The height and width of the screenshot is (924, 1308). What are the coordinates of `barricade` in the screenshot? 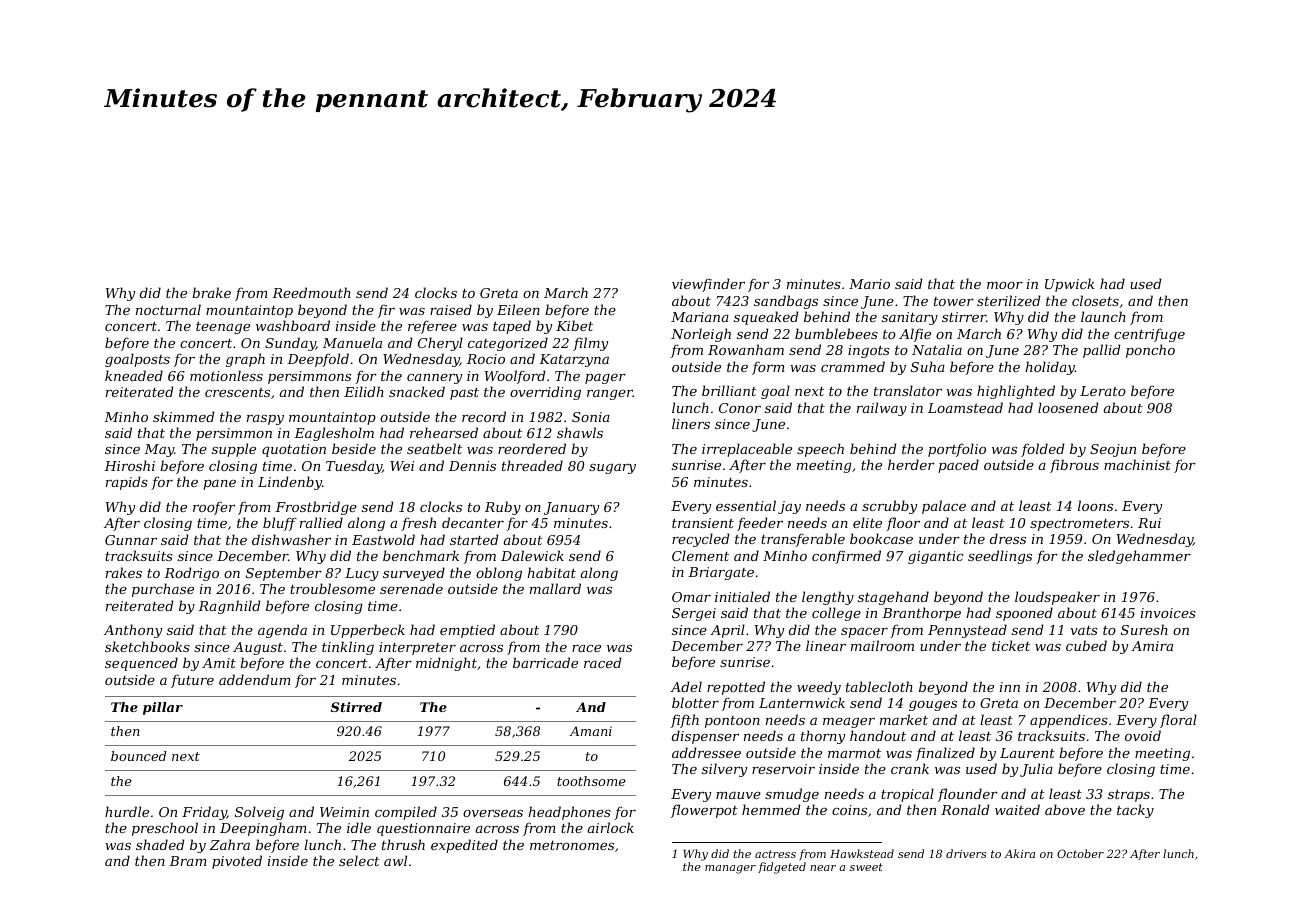 It's located at (545, 662).
